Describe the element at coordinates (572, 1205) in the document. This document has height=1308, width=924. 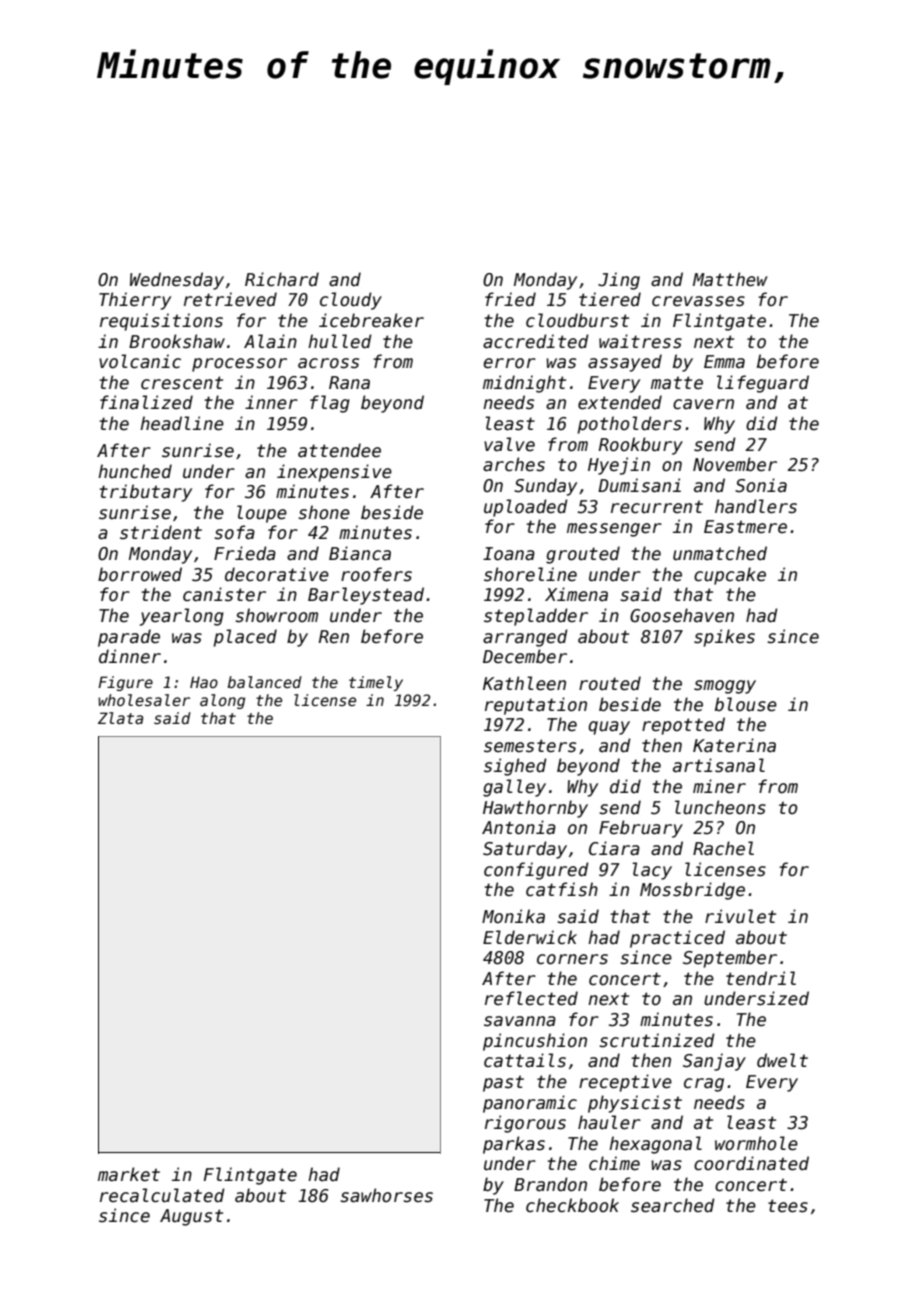
I see `checkbook` at that location.
